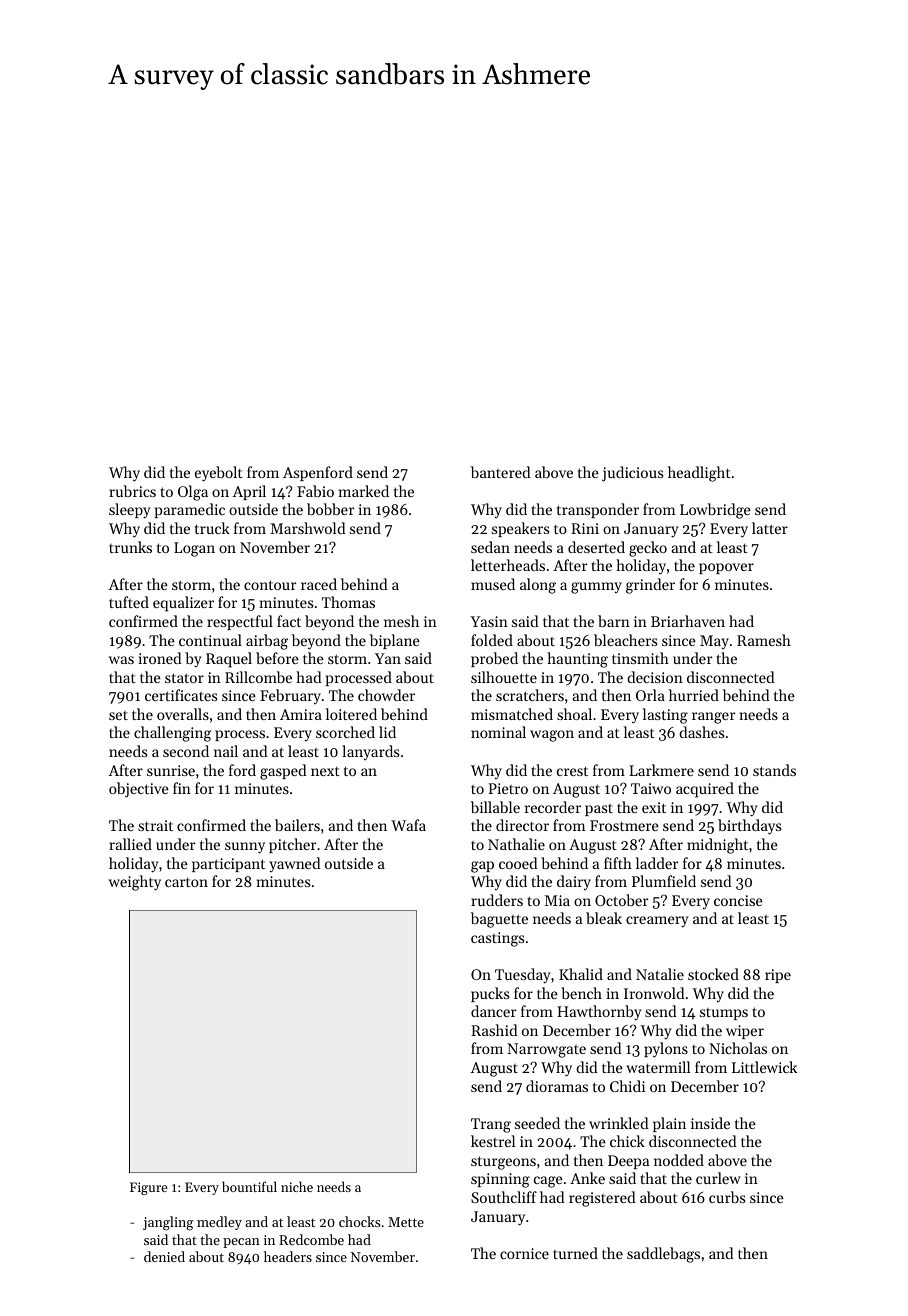 The image size is (908, 1316). Describe the element at coordinates (490, 547) in the image. I see `sedan` at that location.
